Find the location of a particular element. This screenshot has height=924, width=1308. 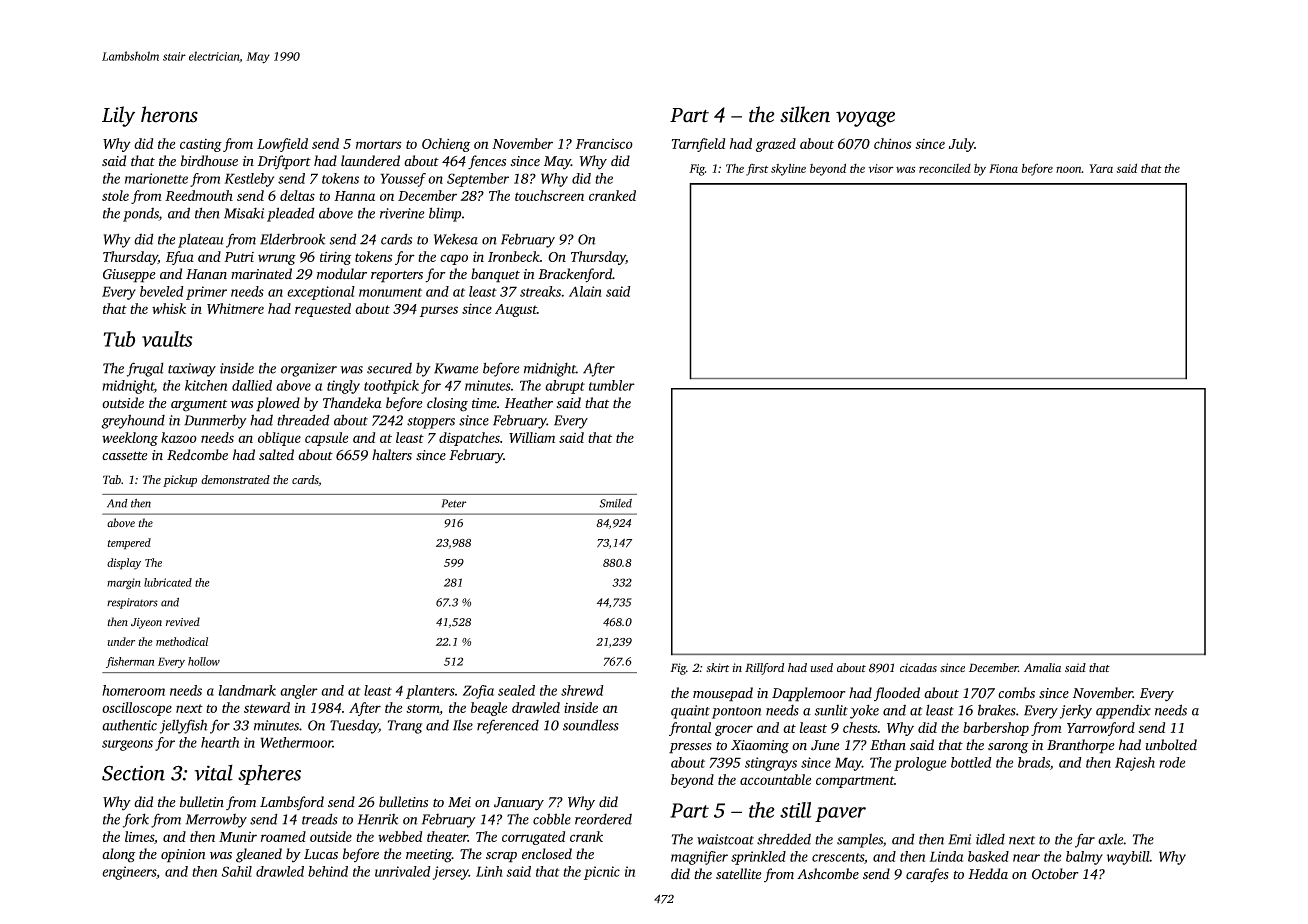

Smiled is located at coordinates (615, 503).
